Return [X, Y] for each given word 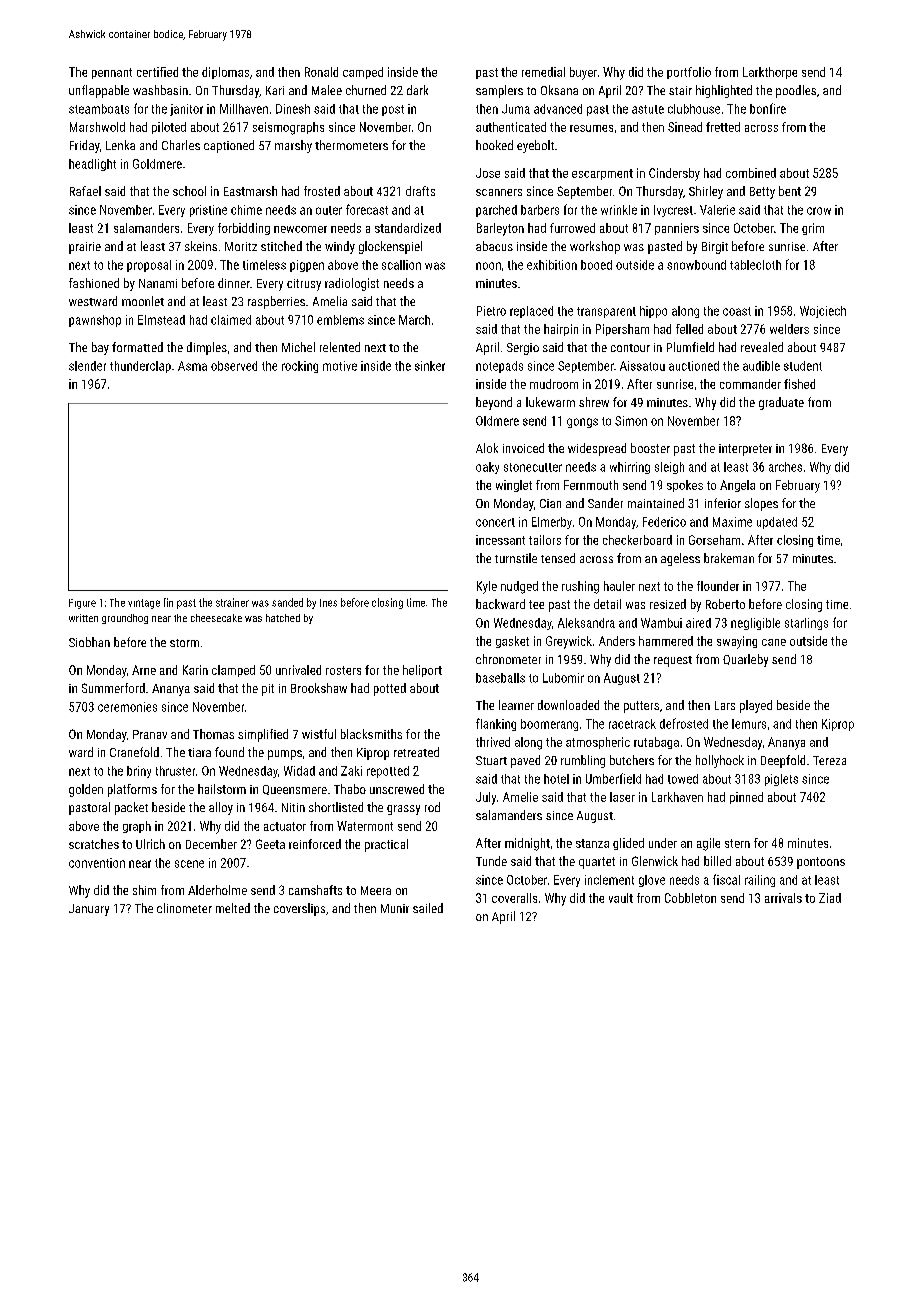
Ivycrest [673, 211]
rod [432, 807]
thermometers [351, 145]
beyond [494, 403]
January [89, 910]
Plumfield [690, 347]
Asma [192, 366]
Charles [181, 145]
